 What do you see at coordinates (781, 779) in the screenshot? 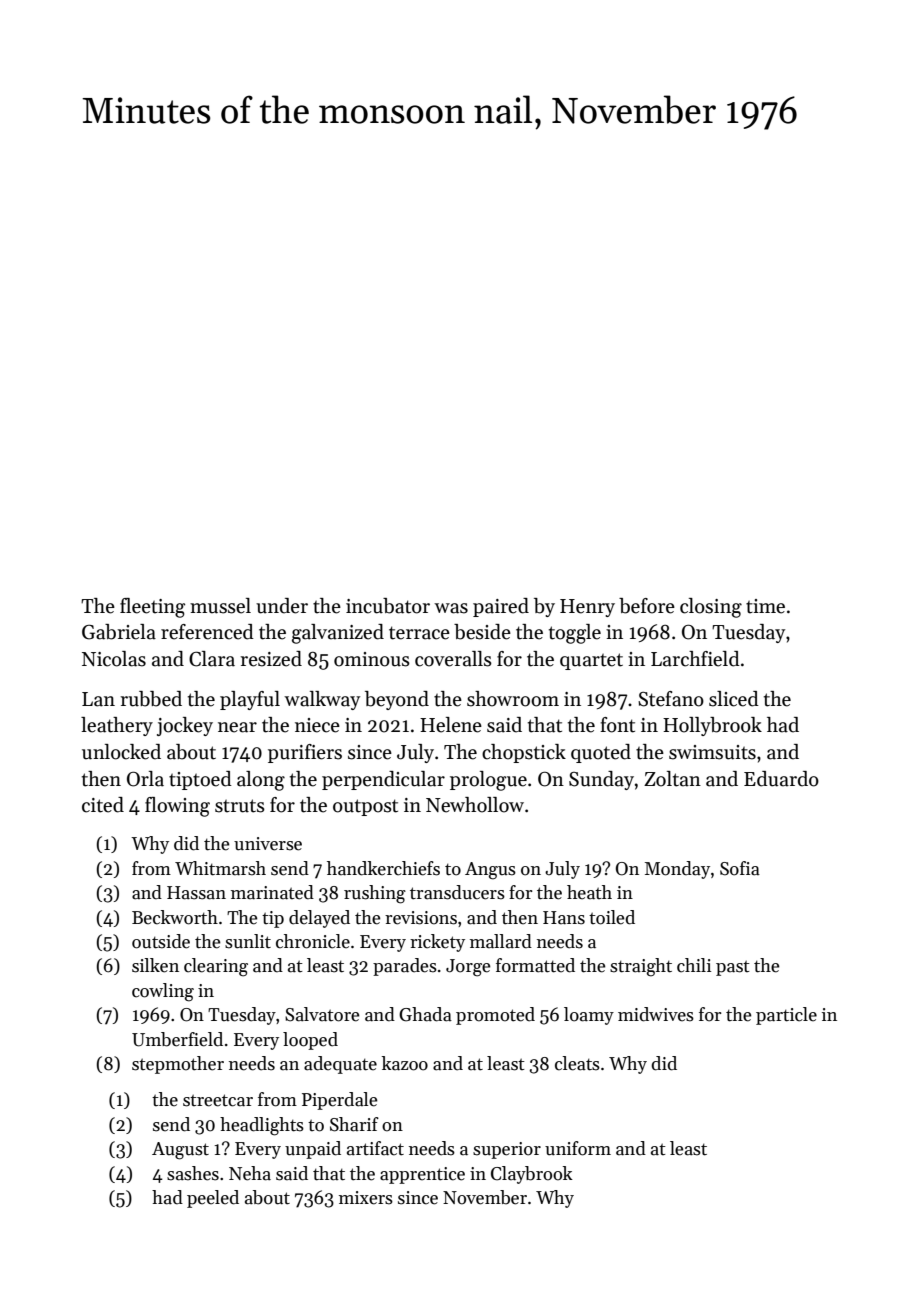
I see `Eduardo` at bounding box center [781, 779].
